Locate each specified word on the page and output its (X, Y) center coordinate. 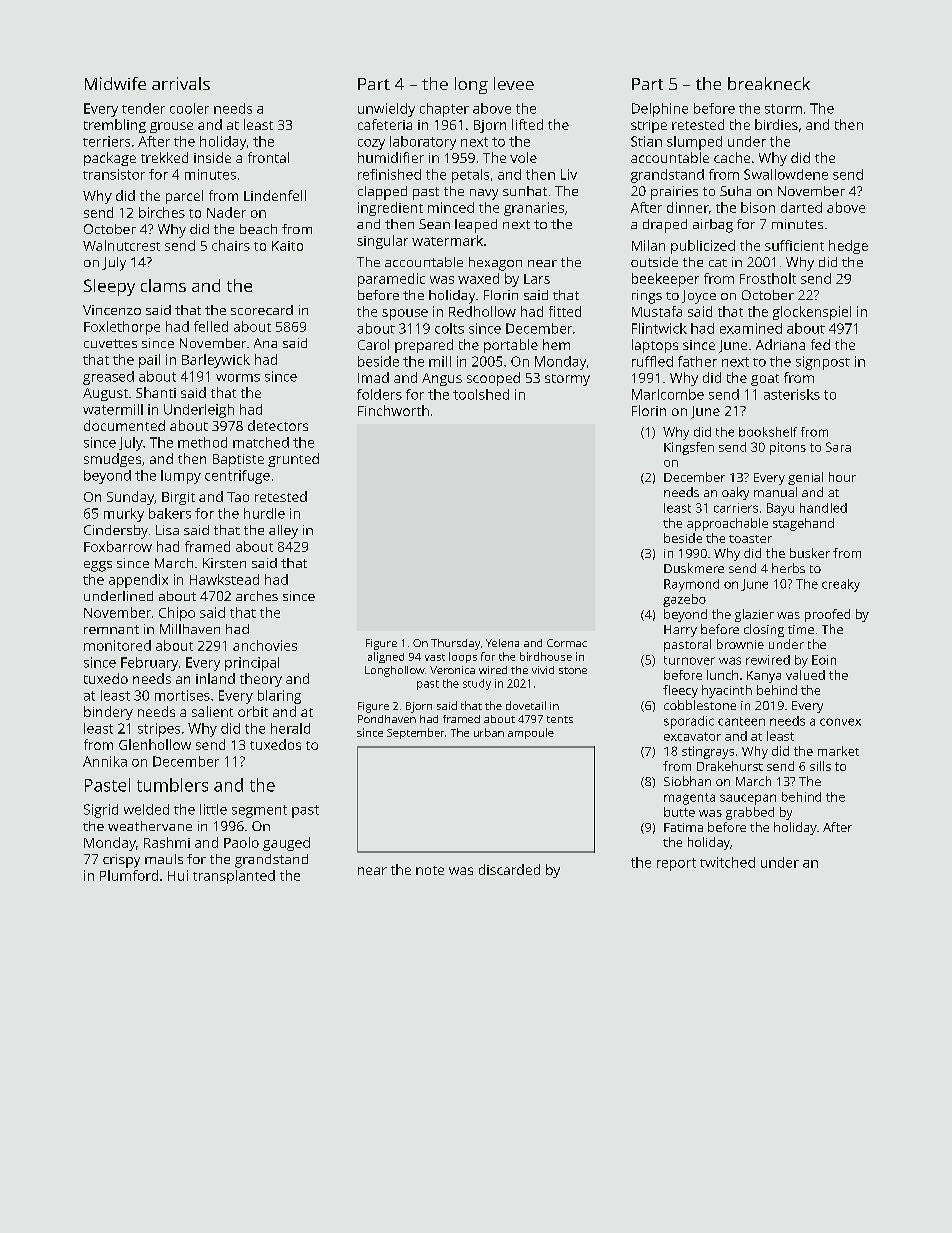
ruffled (652, 361)
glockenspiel (812, 313)
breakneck (769, 83)
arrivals (181, 83)
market (838, 751)
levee (514, 83)
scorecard (262, 310)
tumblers (172, 785)
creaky (841, 585)
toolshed (481, 394)
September (415, 733)
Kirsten (224, 563)
